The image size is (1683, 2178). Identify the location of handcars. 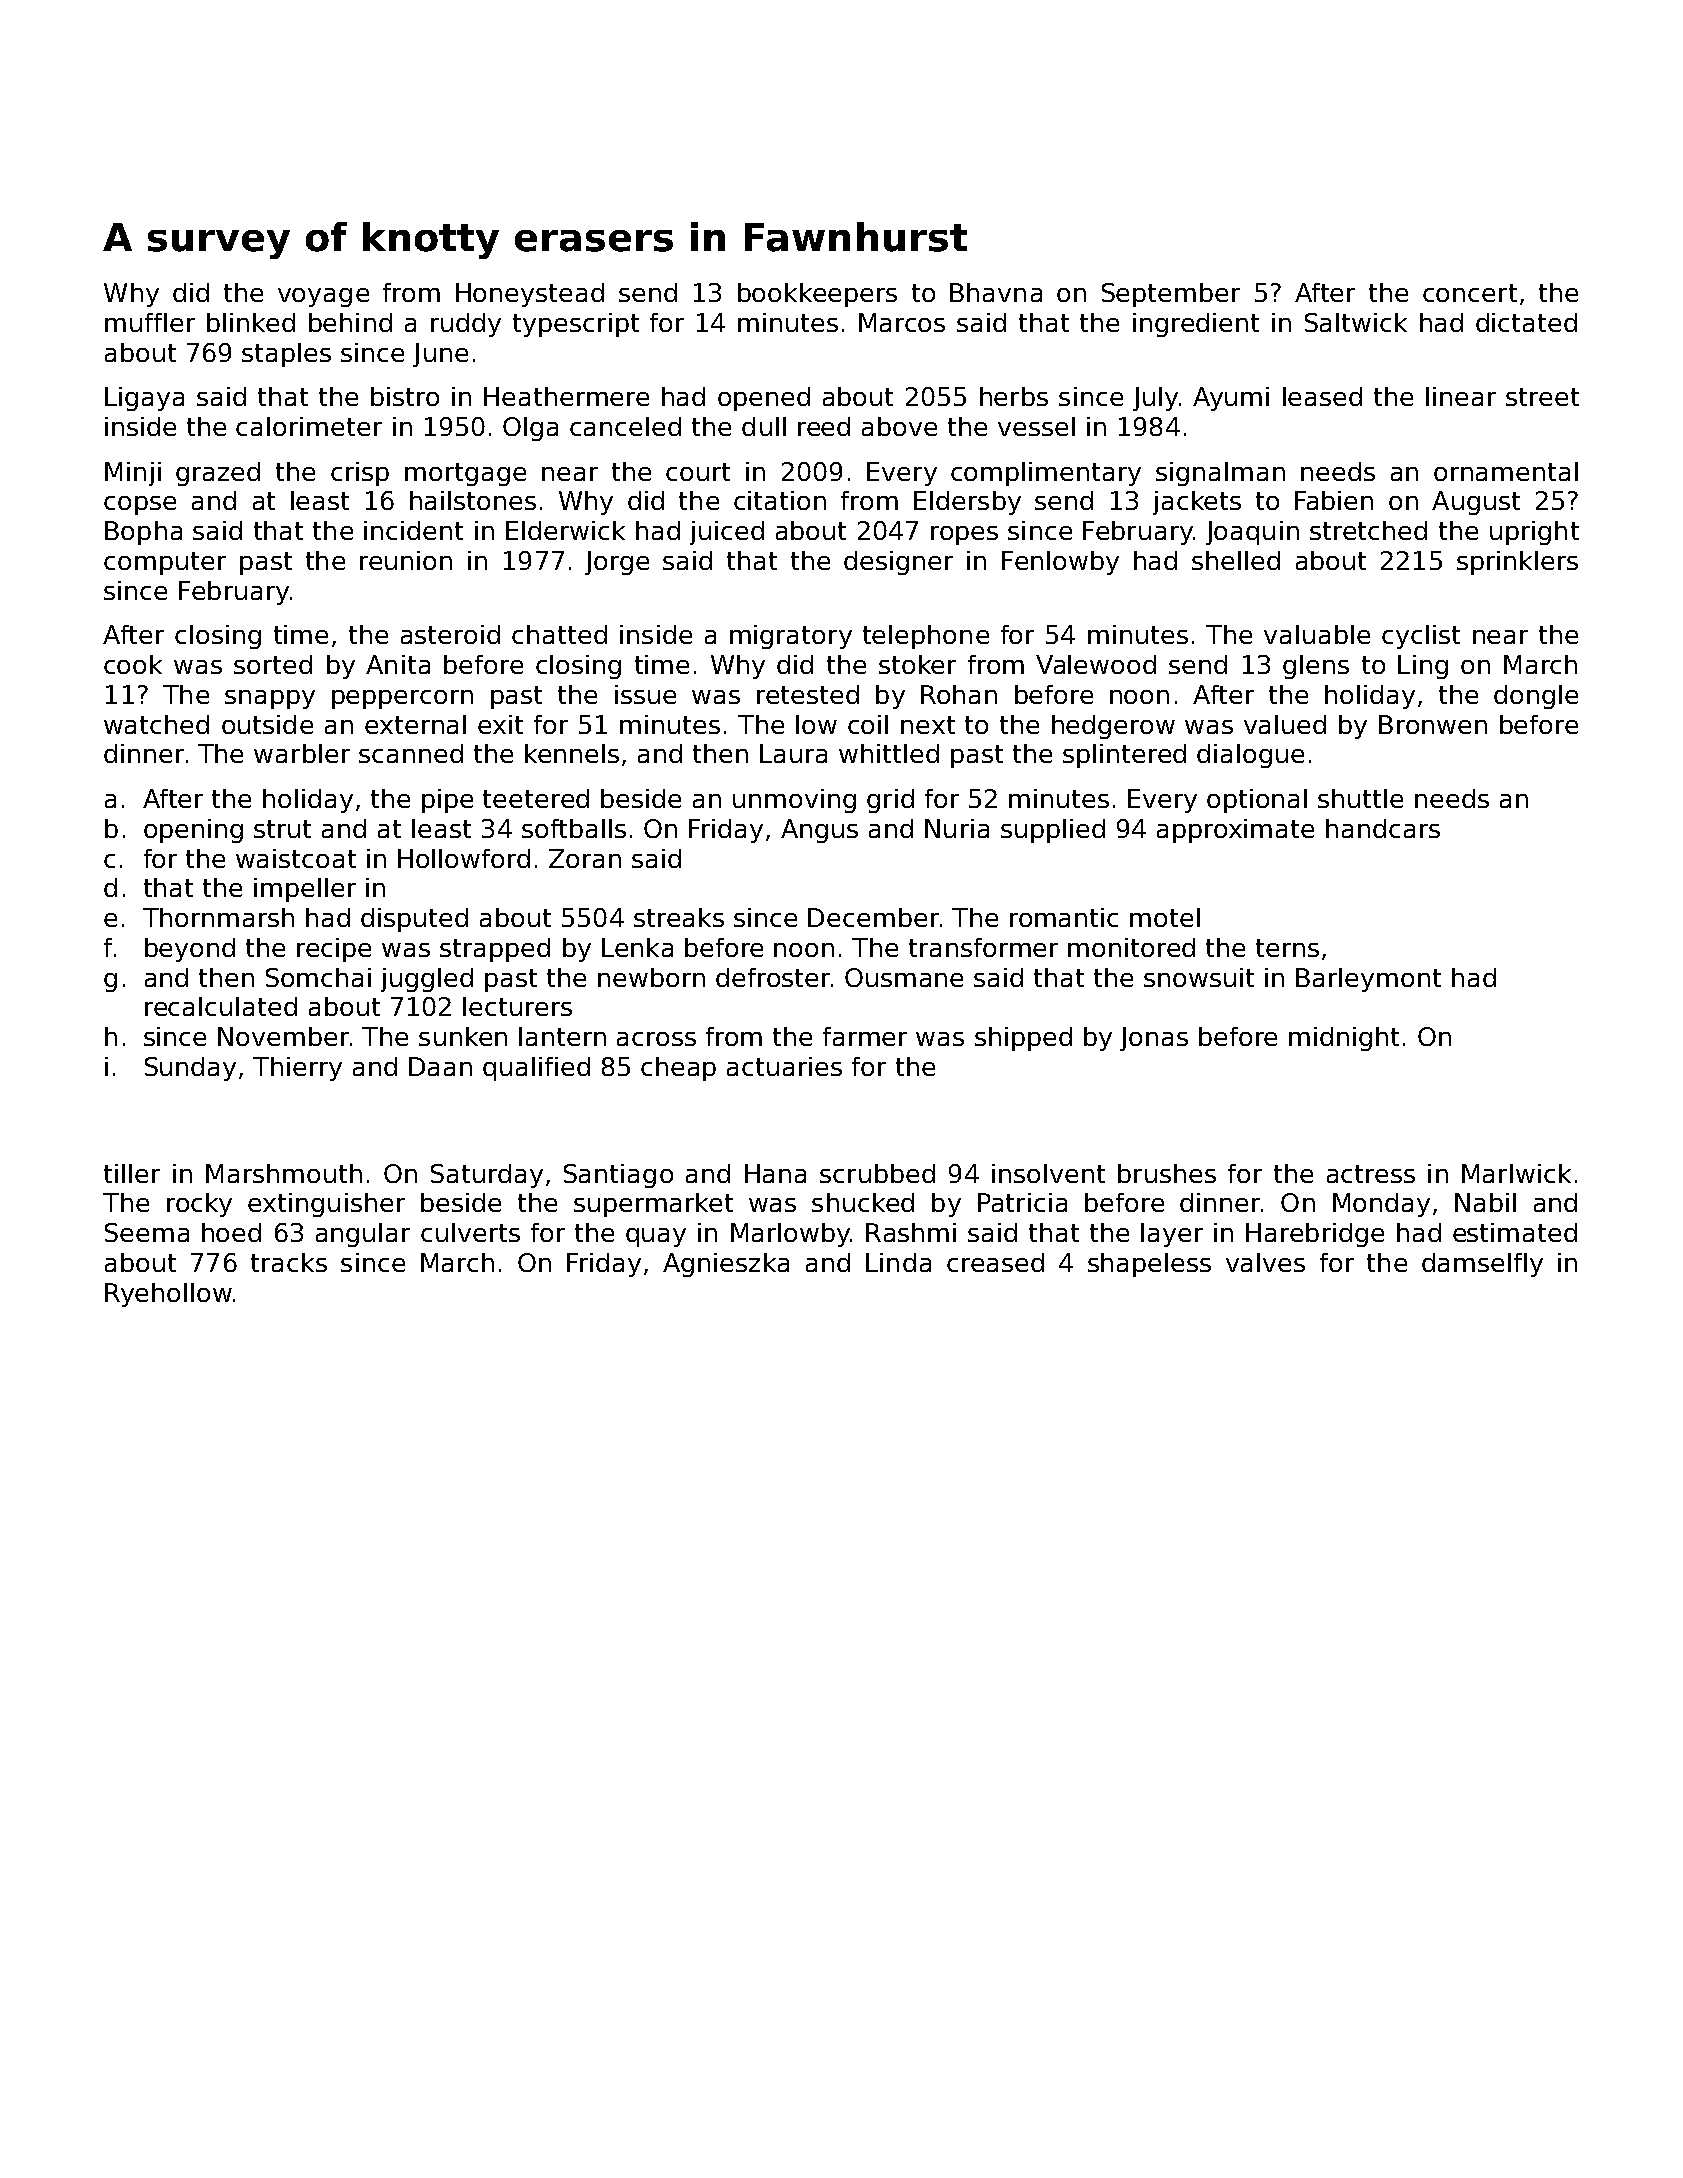
(1383, 828).
